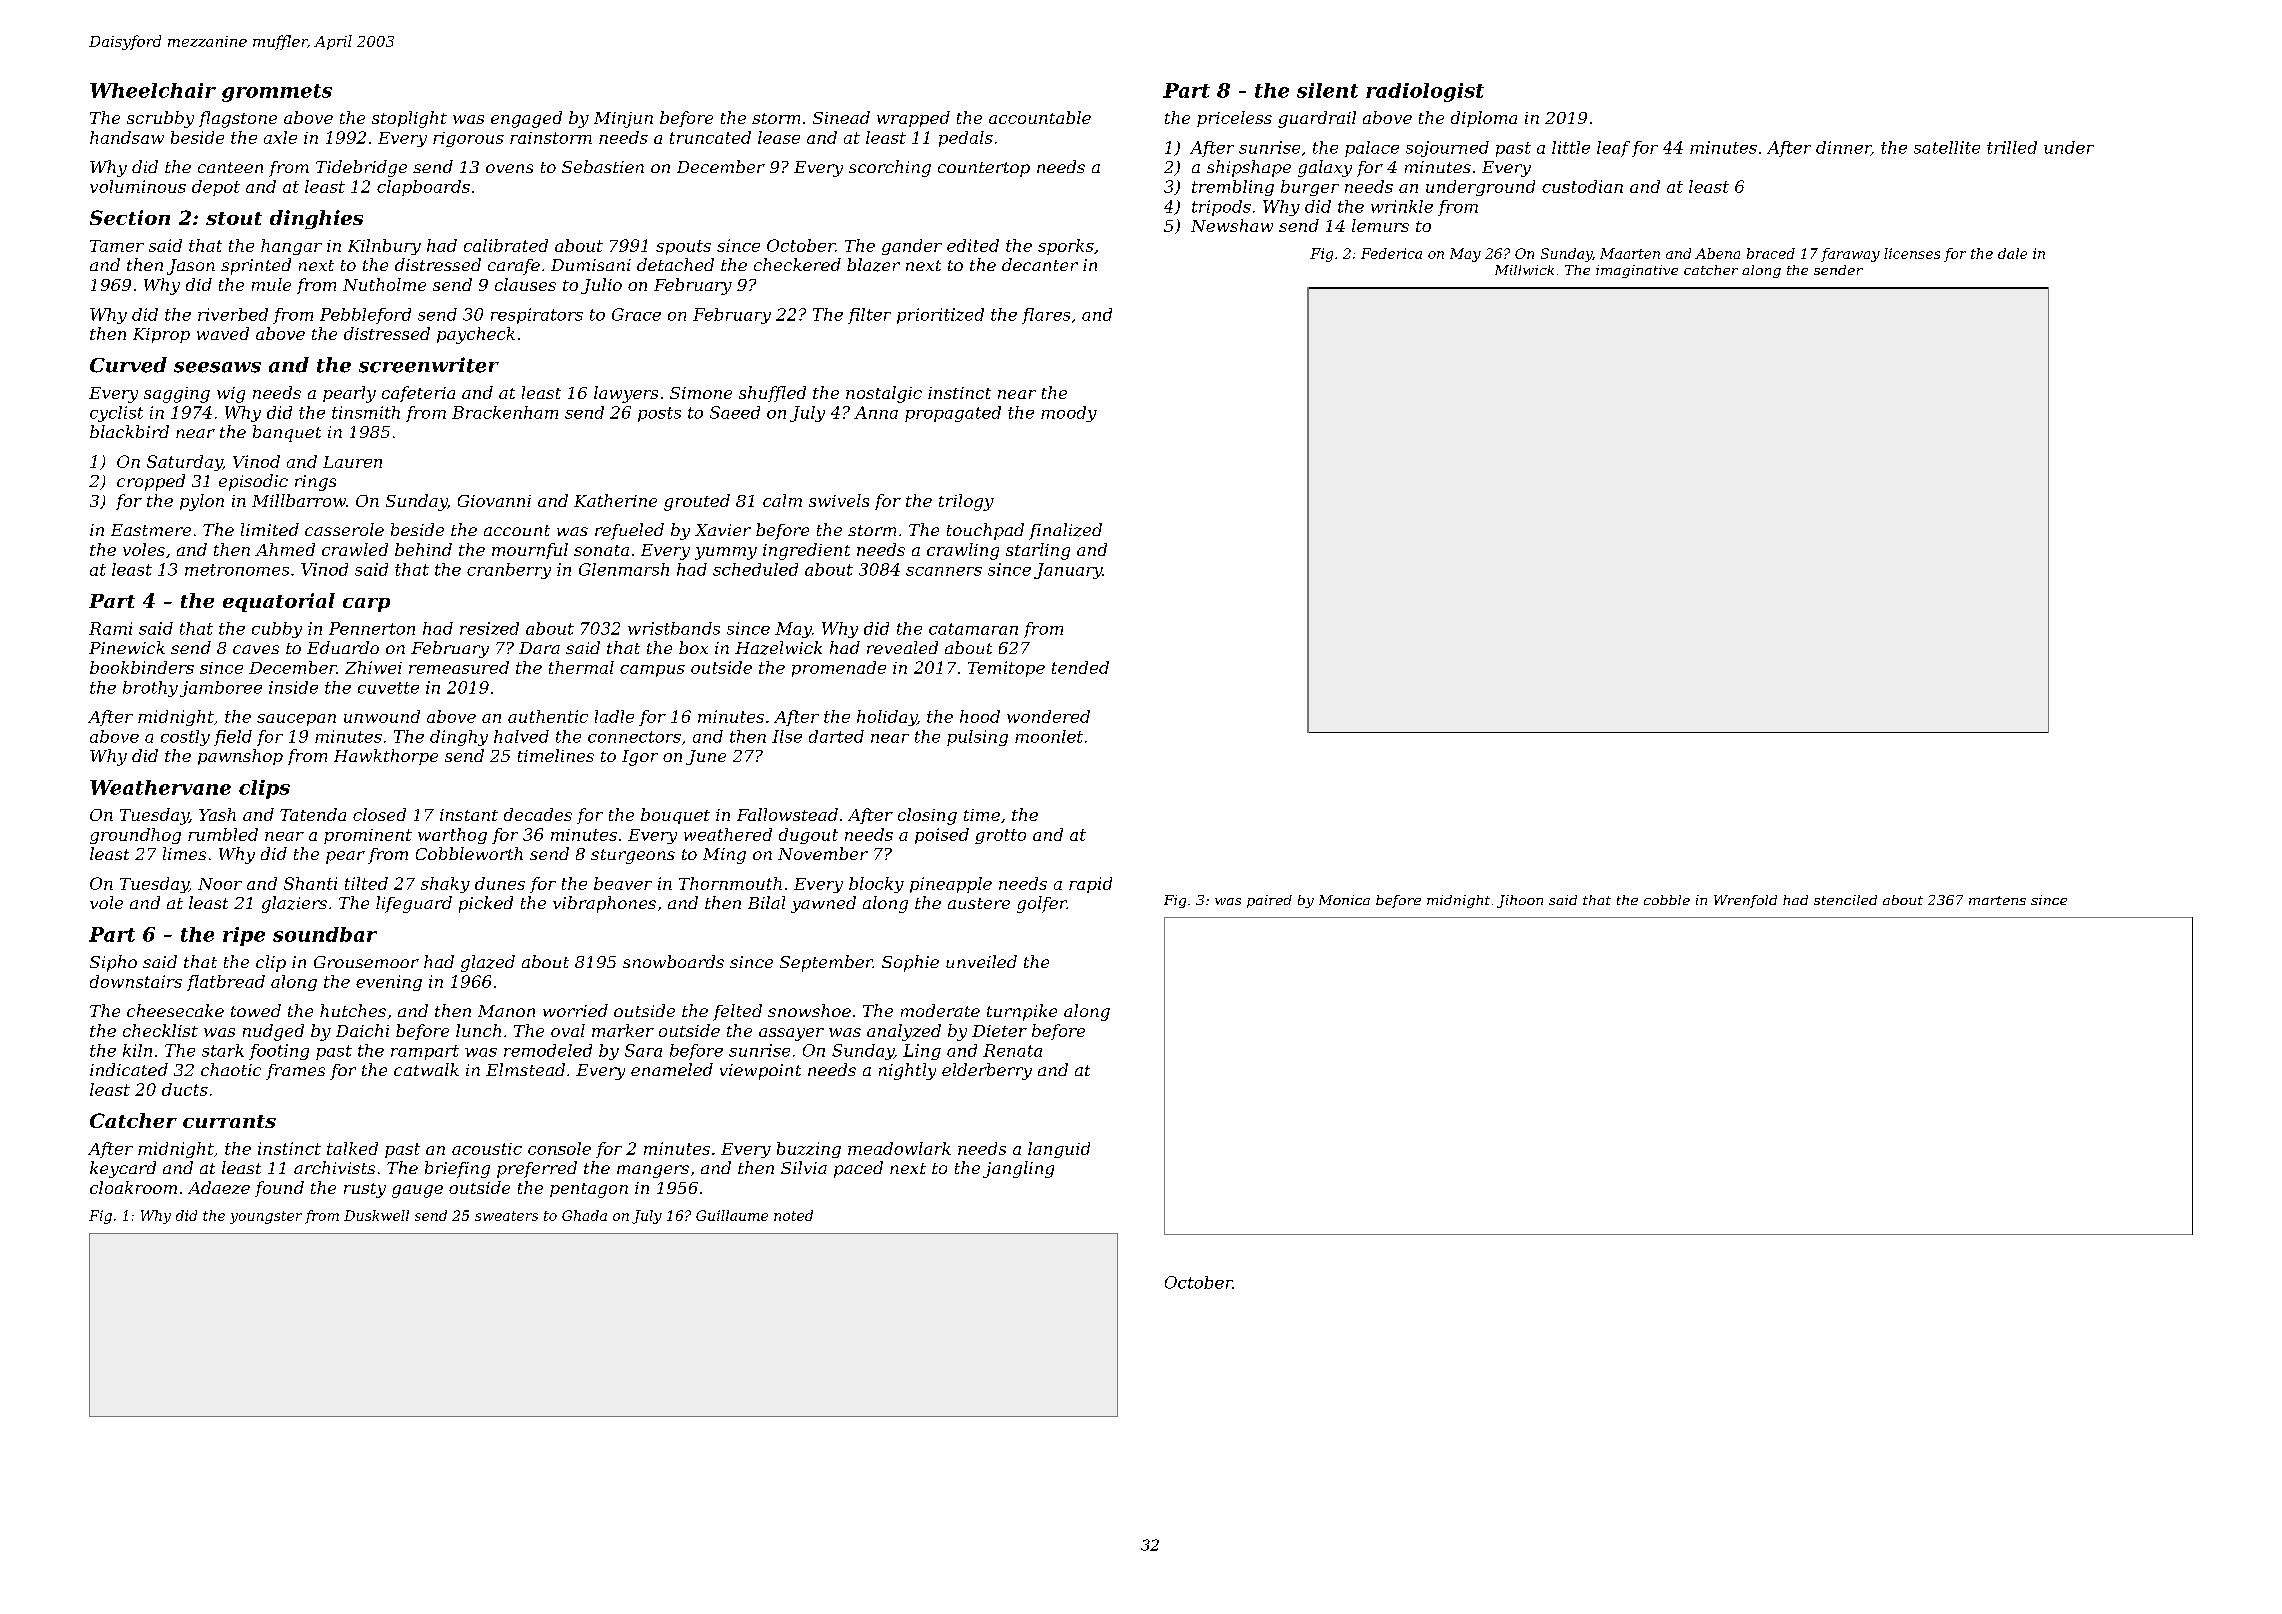 Image resolution: width=2282 pixels, height=1614 pixels. I want to click on trilogy, so click(966, 502).
